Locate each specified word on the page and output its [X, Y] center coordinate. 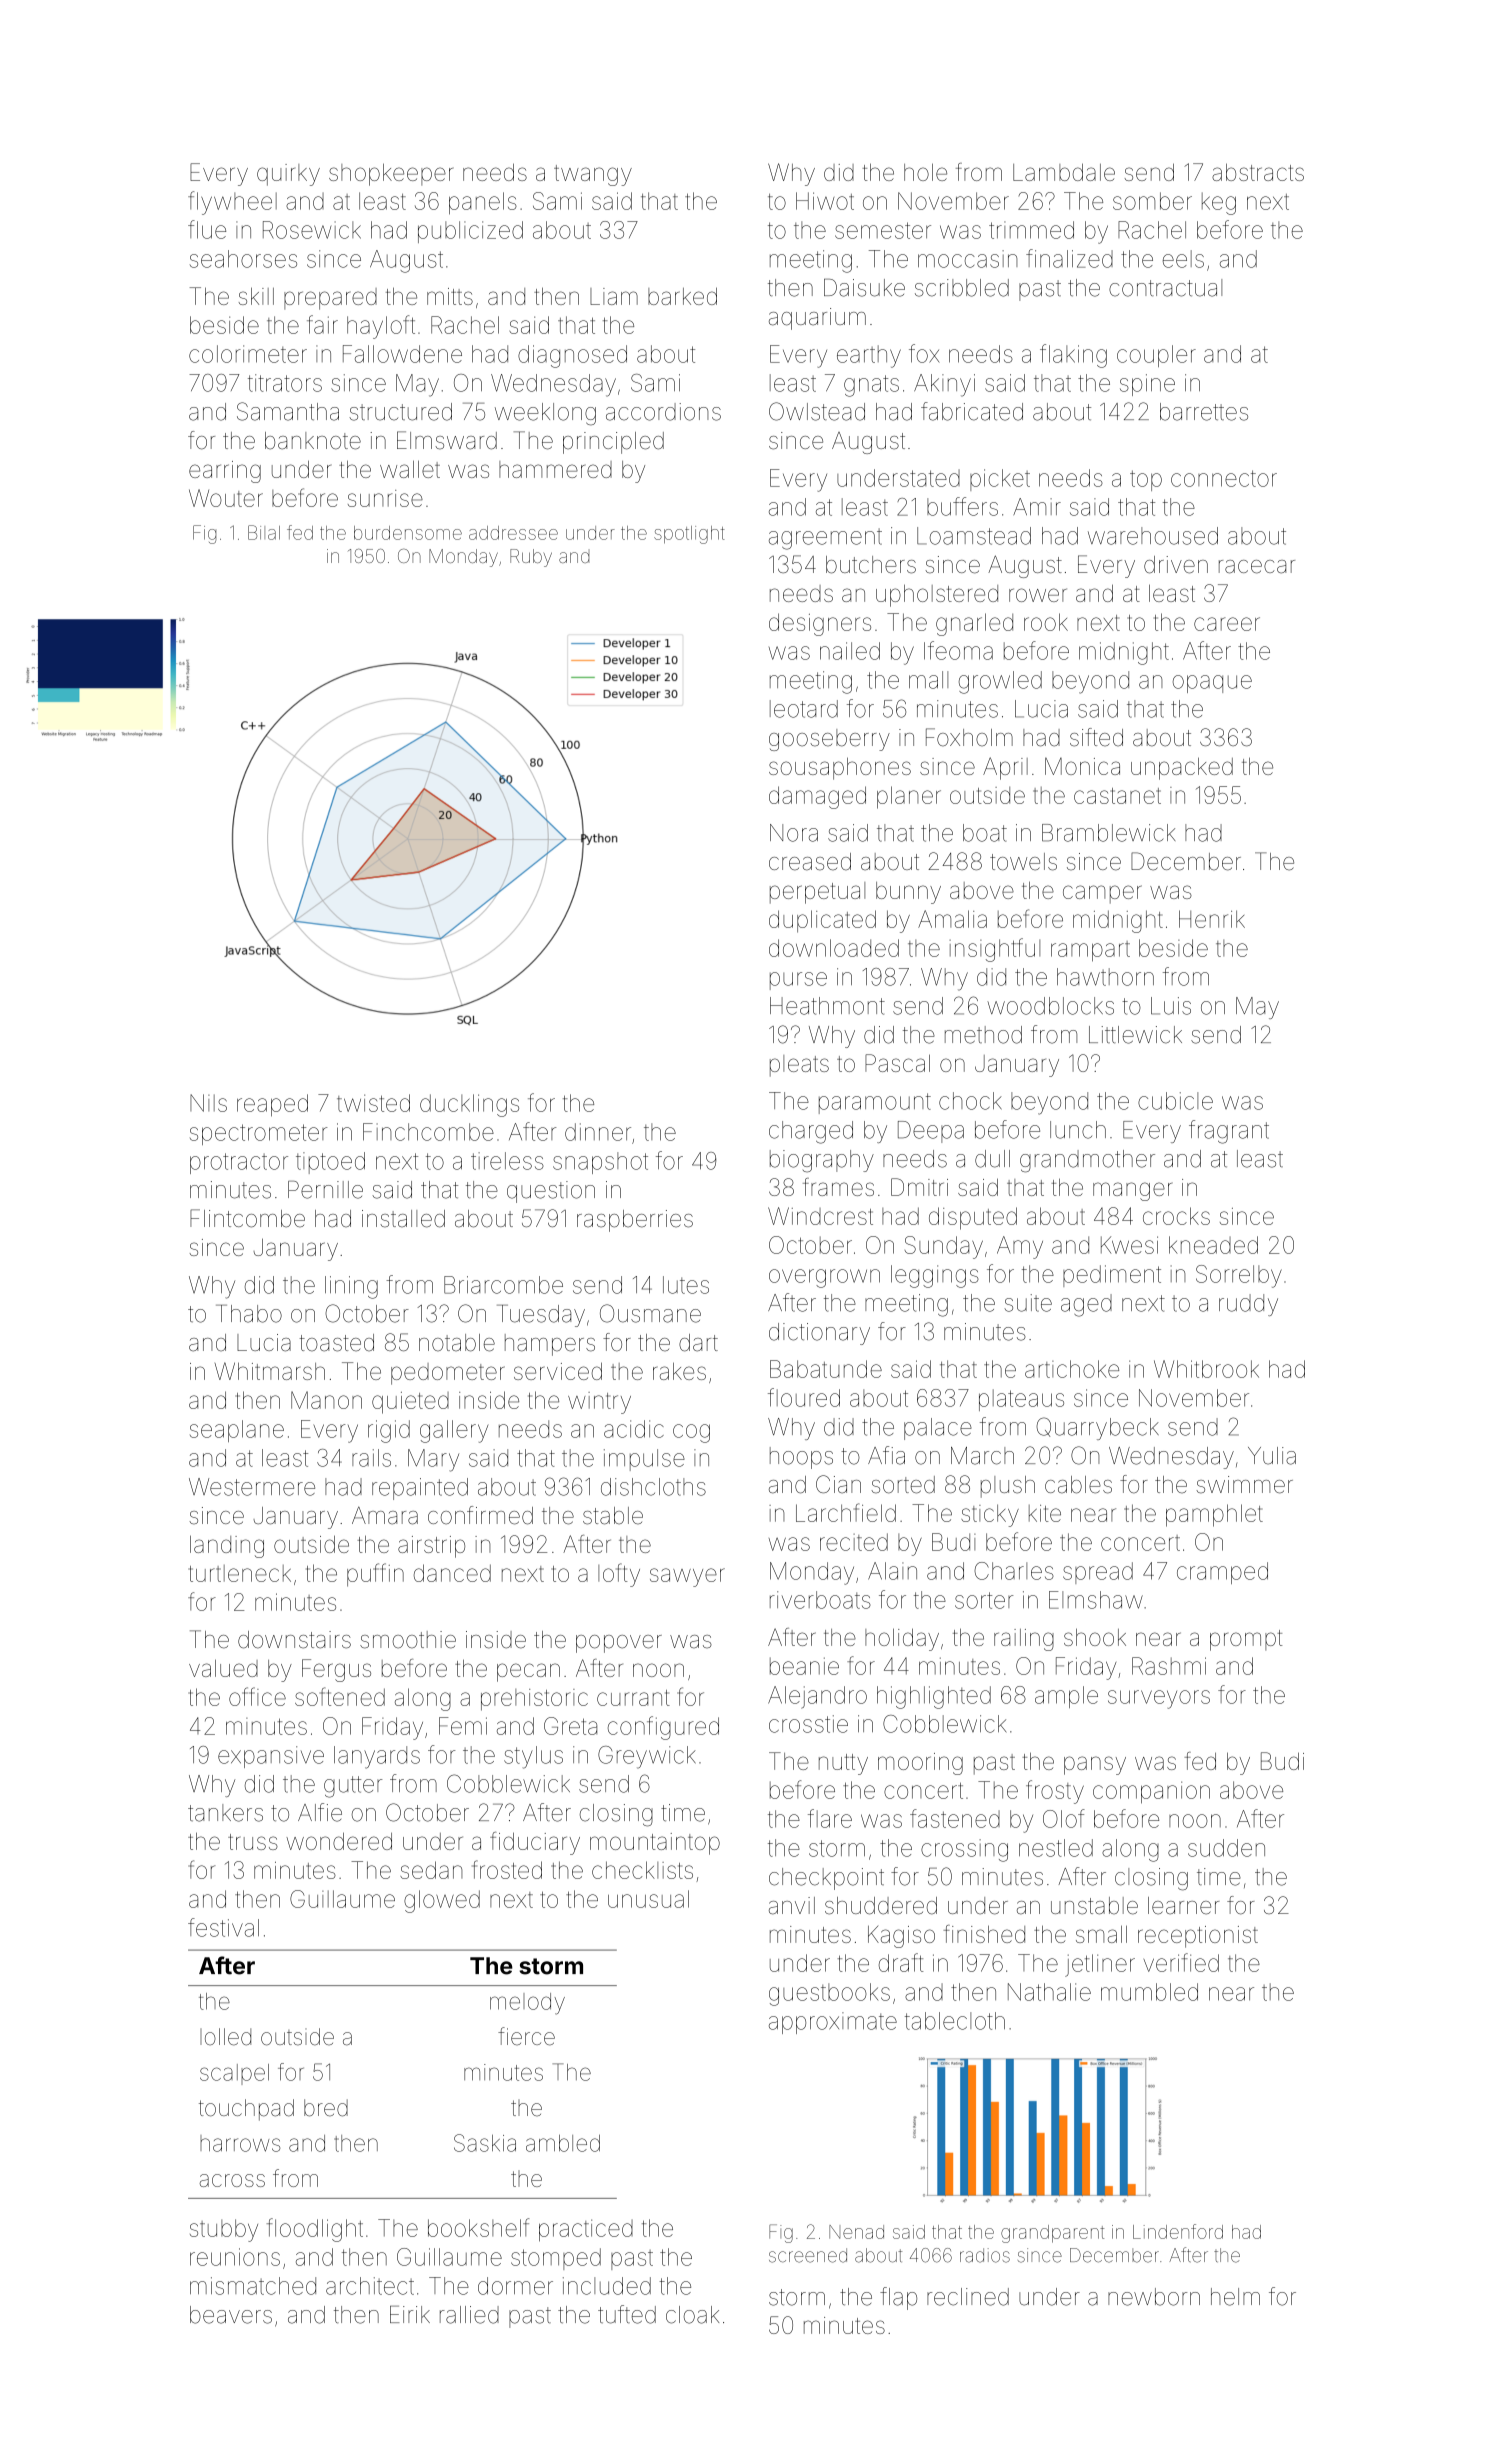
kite [1045, 1513]
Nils [208, 1103]
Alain [892, 1571]
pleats [799, 1066]
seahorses [243, 259]
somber [1152, 201]
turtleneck [240, 1573]
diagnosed [572, 356]
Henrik [1212, 919]
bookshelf [478, 2227]
